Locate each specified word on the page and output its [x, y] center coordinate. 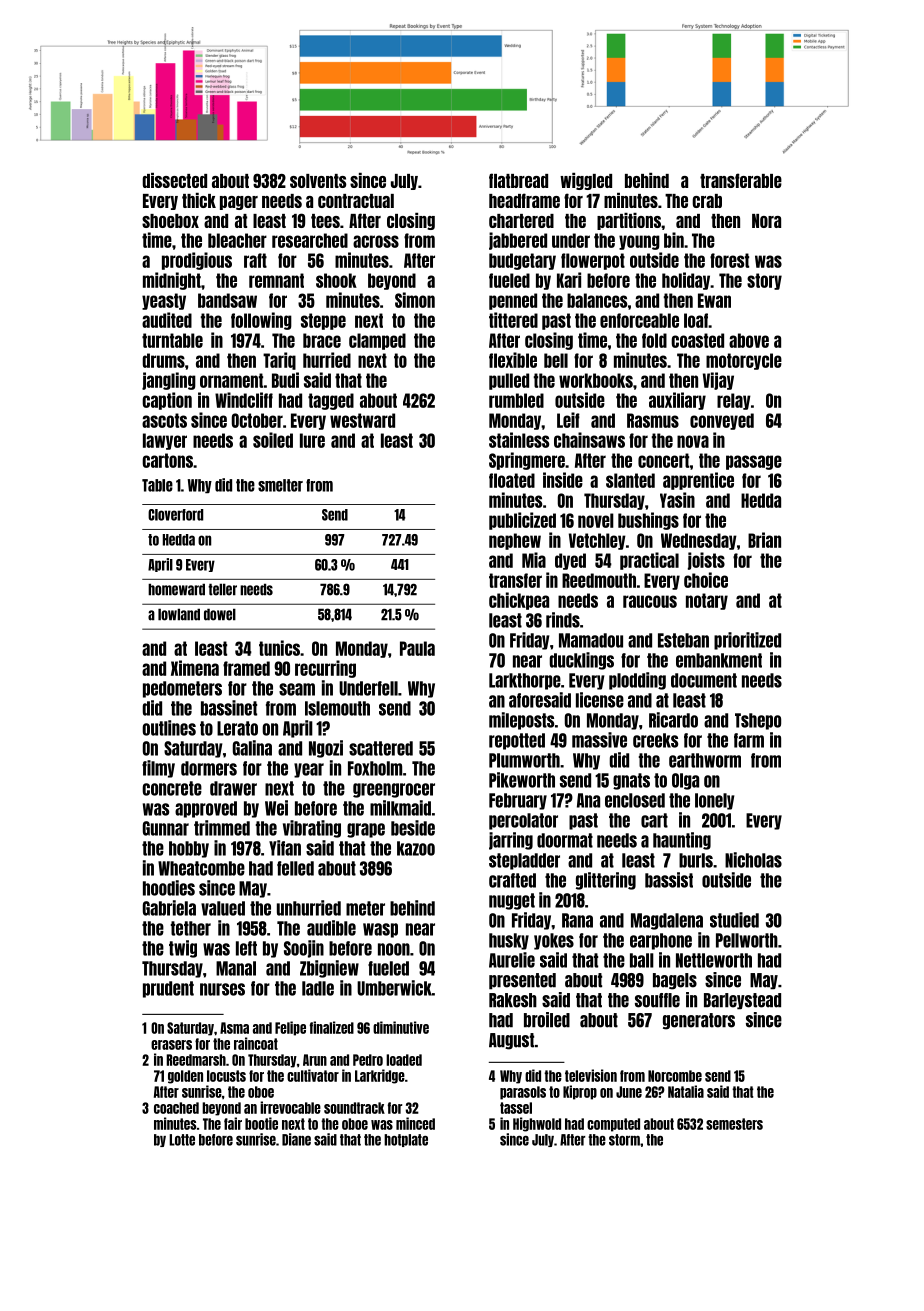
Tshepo [758, 721]
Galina [252, 748]
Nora [766, 221]
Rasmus [653, 420]
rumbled [516, 400]
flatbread [518, 180]
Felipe [290, 1028]
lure [312, 440]
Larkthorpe [525, 681]
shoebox [170, 221]
